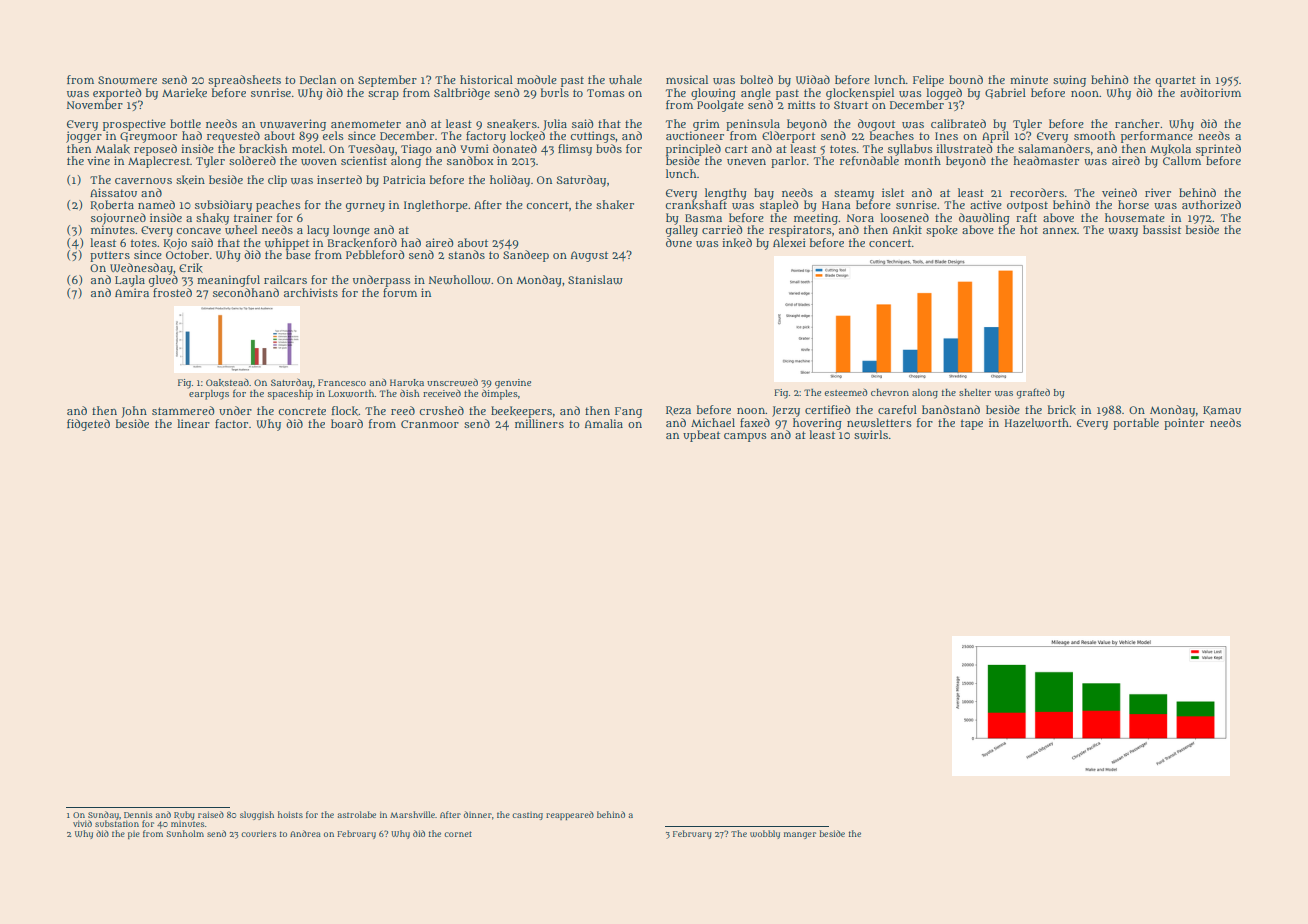 Image resolution: width=1308 pixels, height=924 pixels. I want to click on Sunholm, so click(185, 833).
